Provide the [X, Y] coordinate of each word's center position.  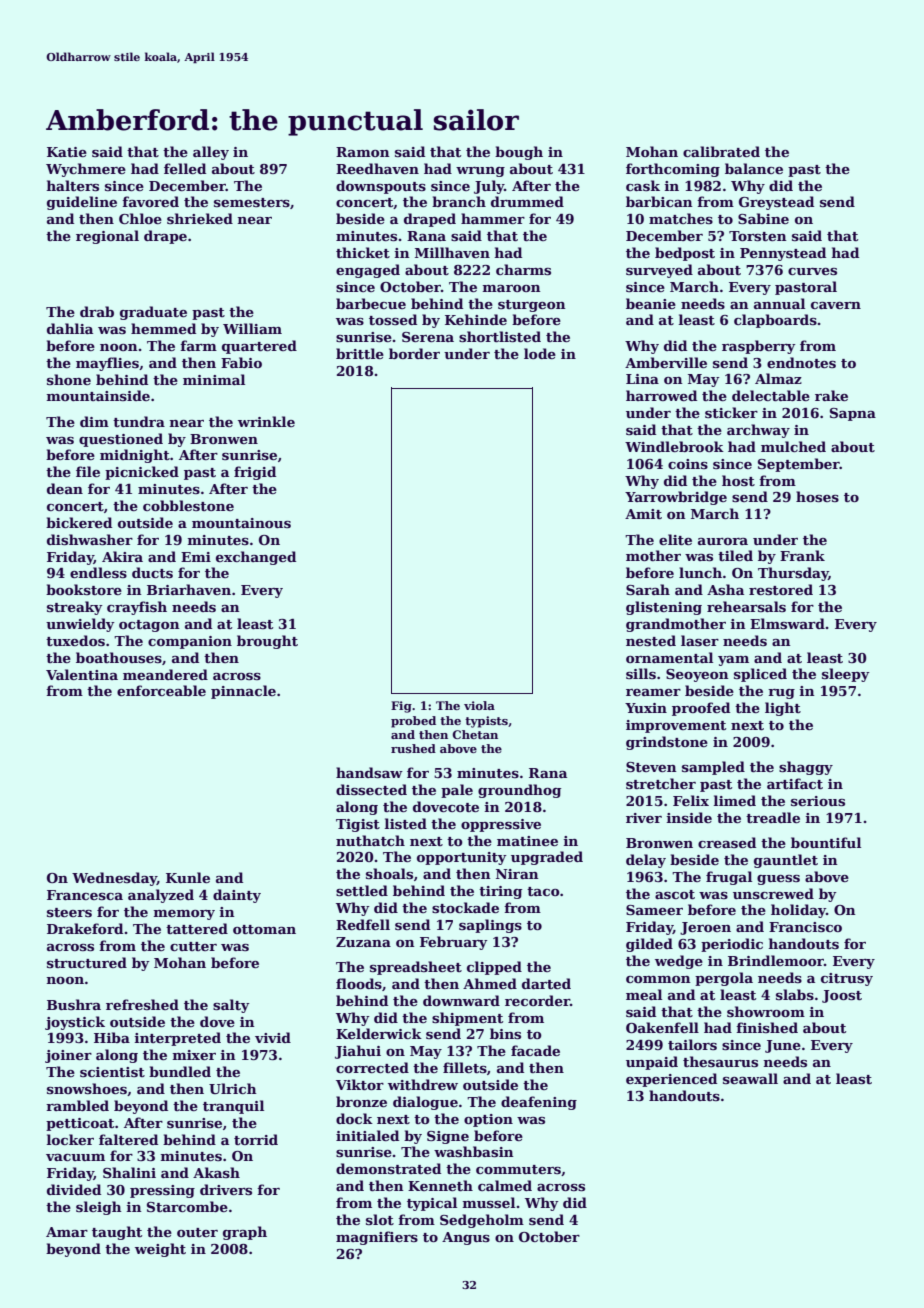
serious [818, 801]
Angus [466, 1238]
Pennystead [783, 254]
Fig [401, 707]
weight [160, 1250]
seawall [750, 1078]
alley [211, 153]
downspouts [381, 187]
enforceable [161, 690]
